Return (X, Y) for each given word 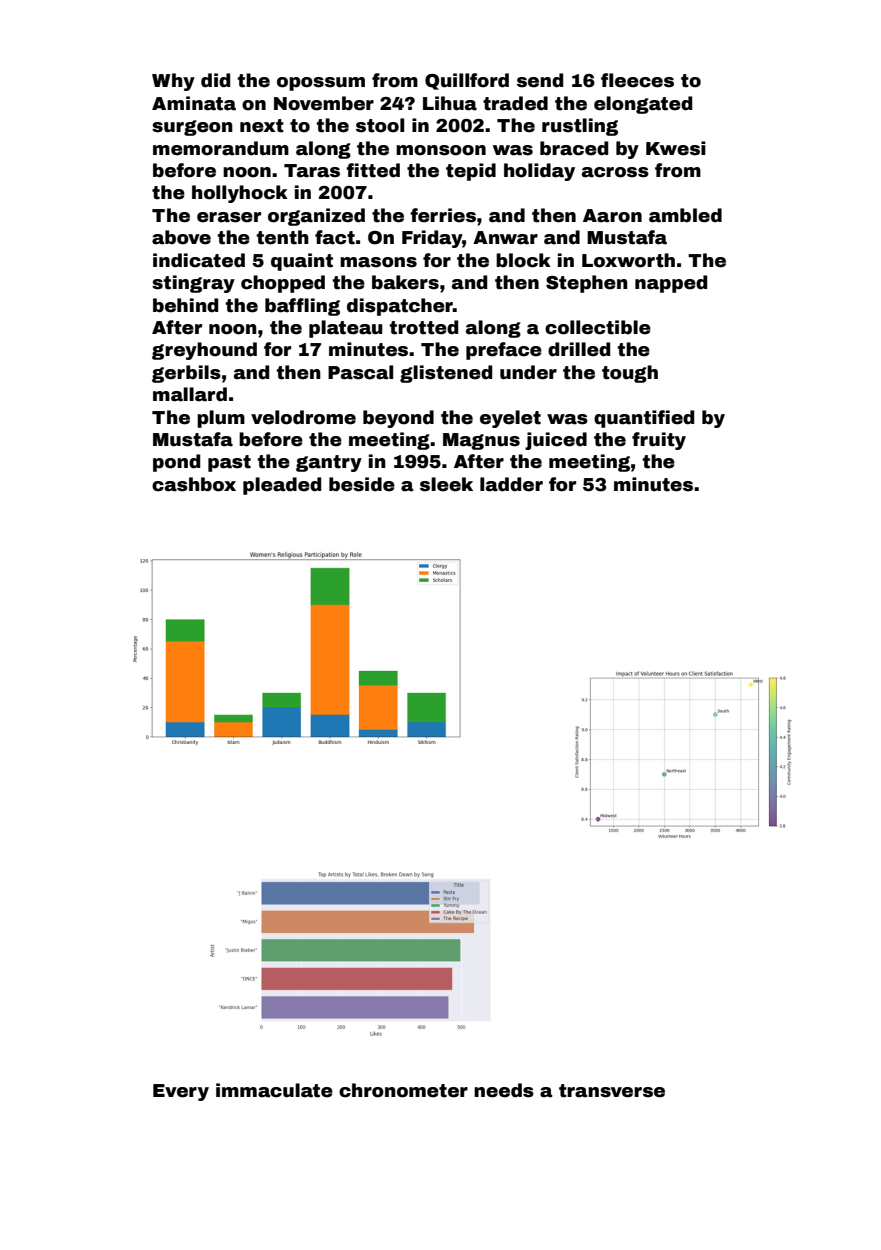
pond (176, 463)
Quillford (467, 81)
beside (362, 484)
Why (173, 82)
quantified (644, 419)
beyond (398, 419)
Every (181, 1092)
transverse (612, 1091)
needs (504, 1090)
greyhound (204, 351)
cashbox (194, 484)
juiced (556, 441)
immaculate (274, 1090)
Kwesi (676, 148)
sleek (446, 484)
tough (630, 374)
